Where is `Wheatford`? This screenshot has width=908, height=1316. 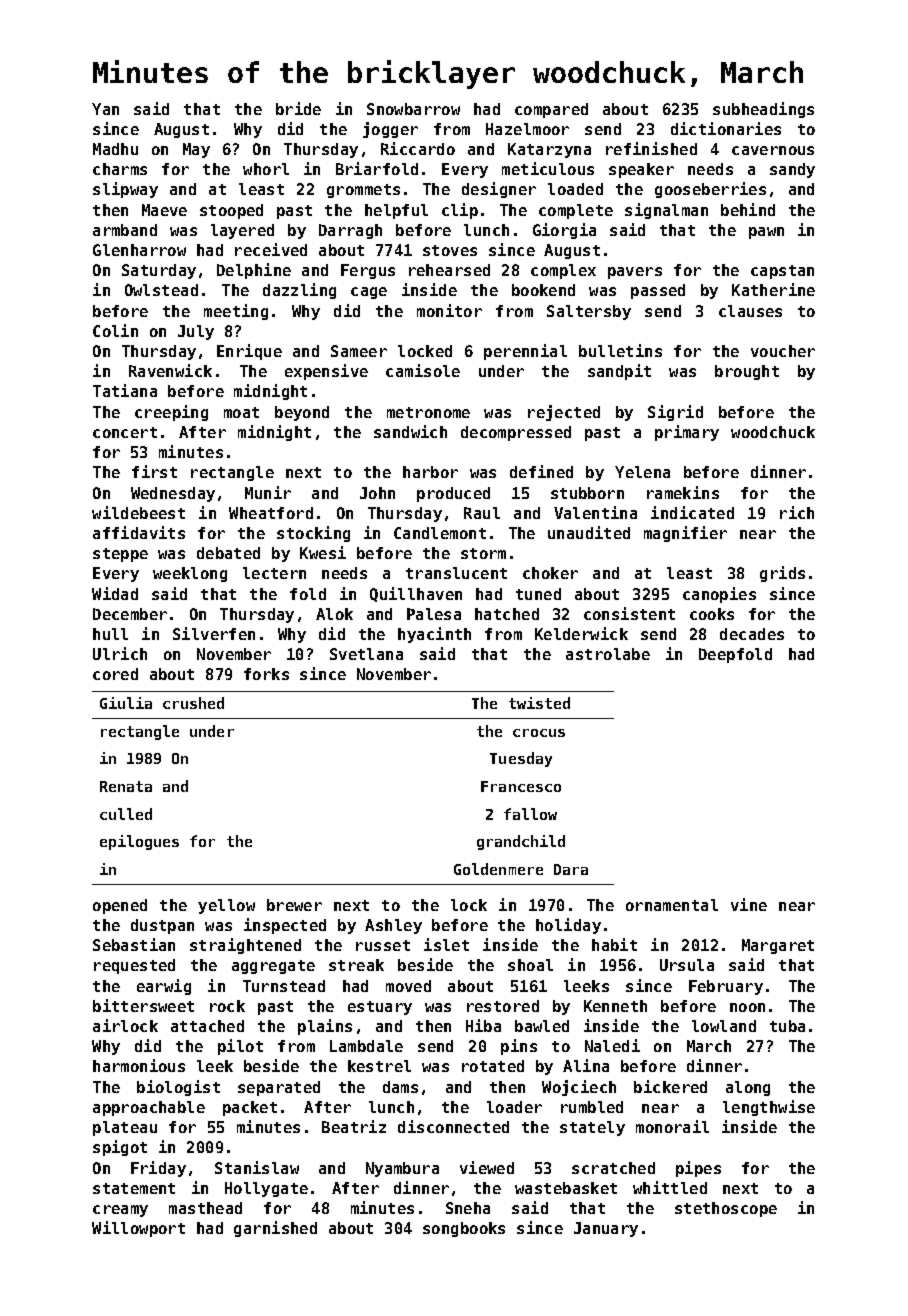 Wheatford is located at coordinates (271, 513).
